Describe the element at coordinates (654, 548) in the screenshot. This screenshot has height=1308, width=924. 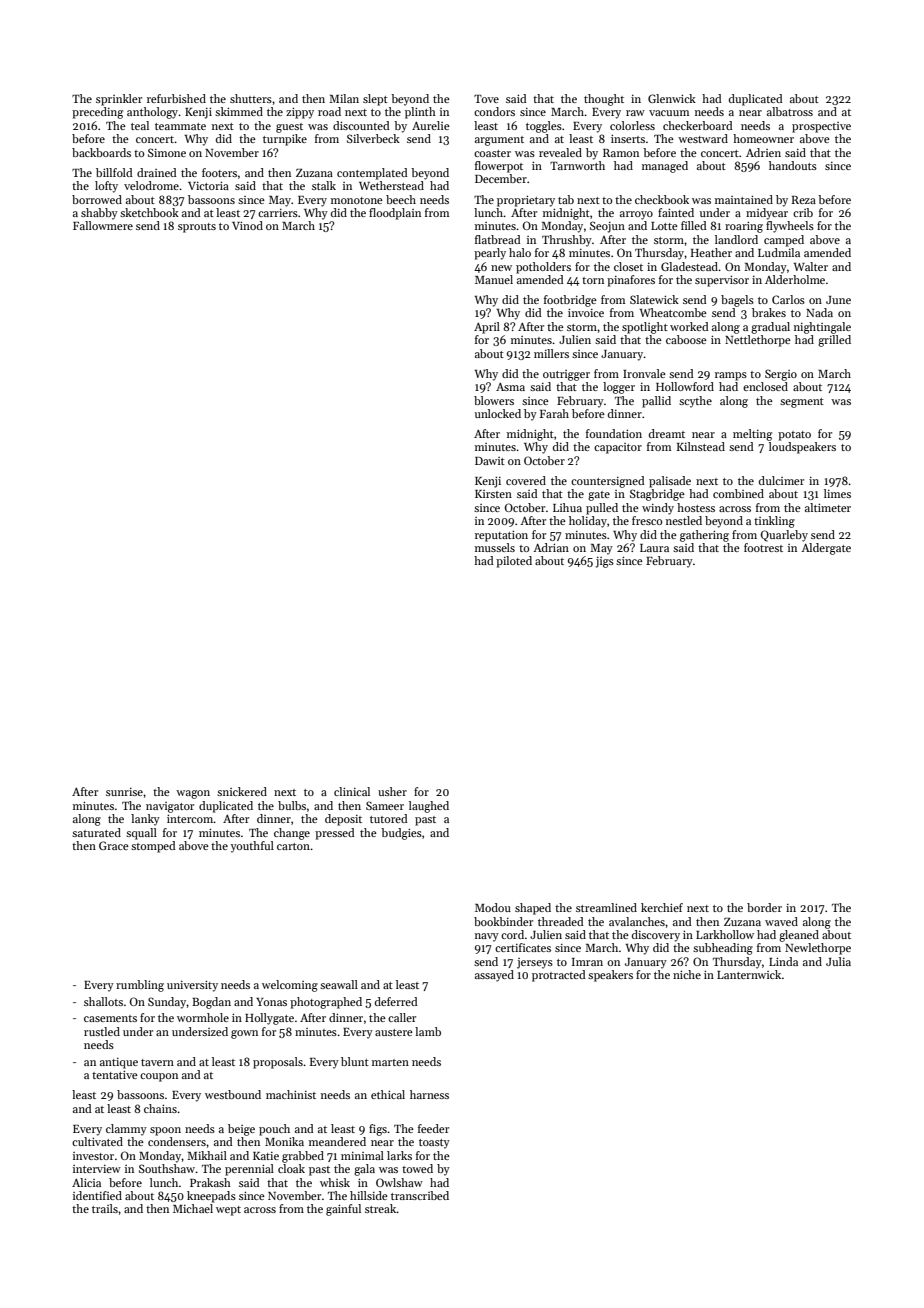
I see `Laura` at that location.
